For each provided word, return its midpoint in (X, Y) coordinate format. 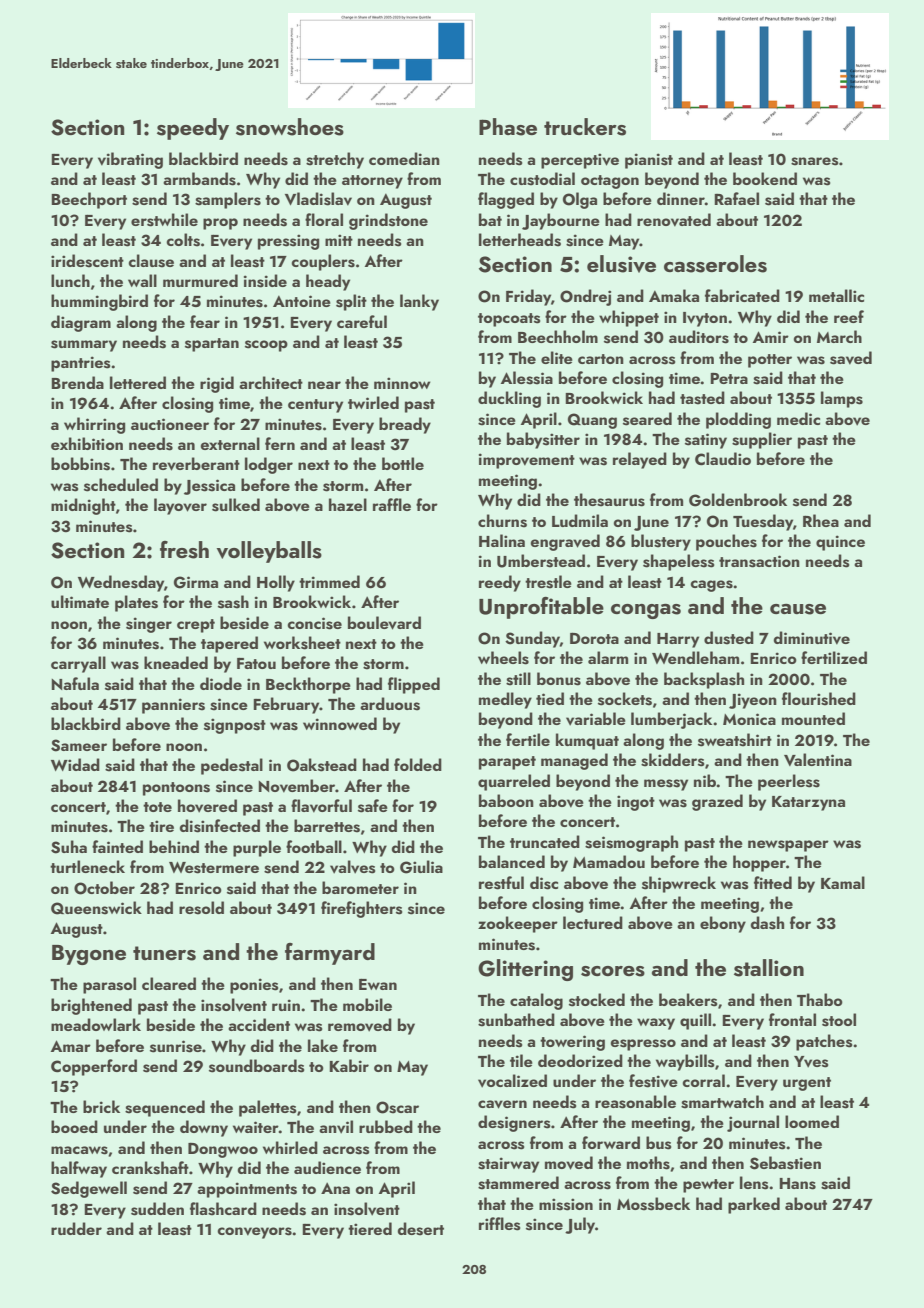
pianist (649, 161)
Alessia (527, 378)
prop (220, 224)
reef (849, 316)
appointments (247, 1190)
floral (324, 219)
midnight (83, 506)
